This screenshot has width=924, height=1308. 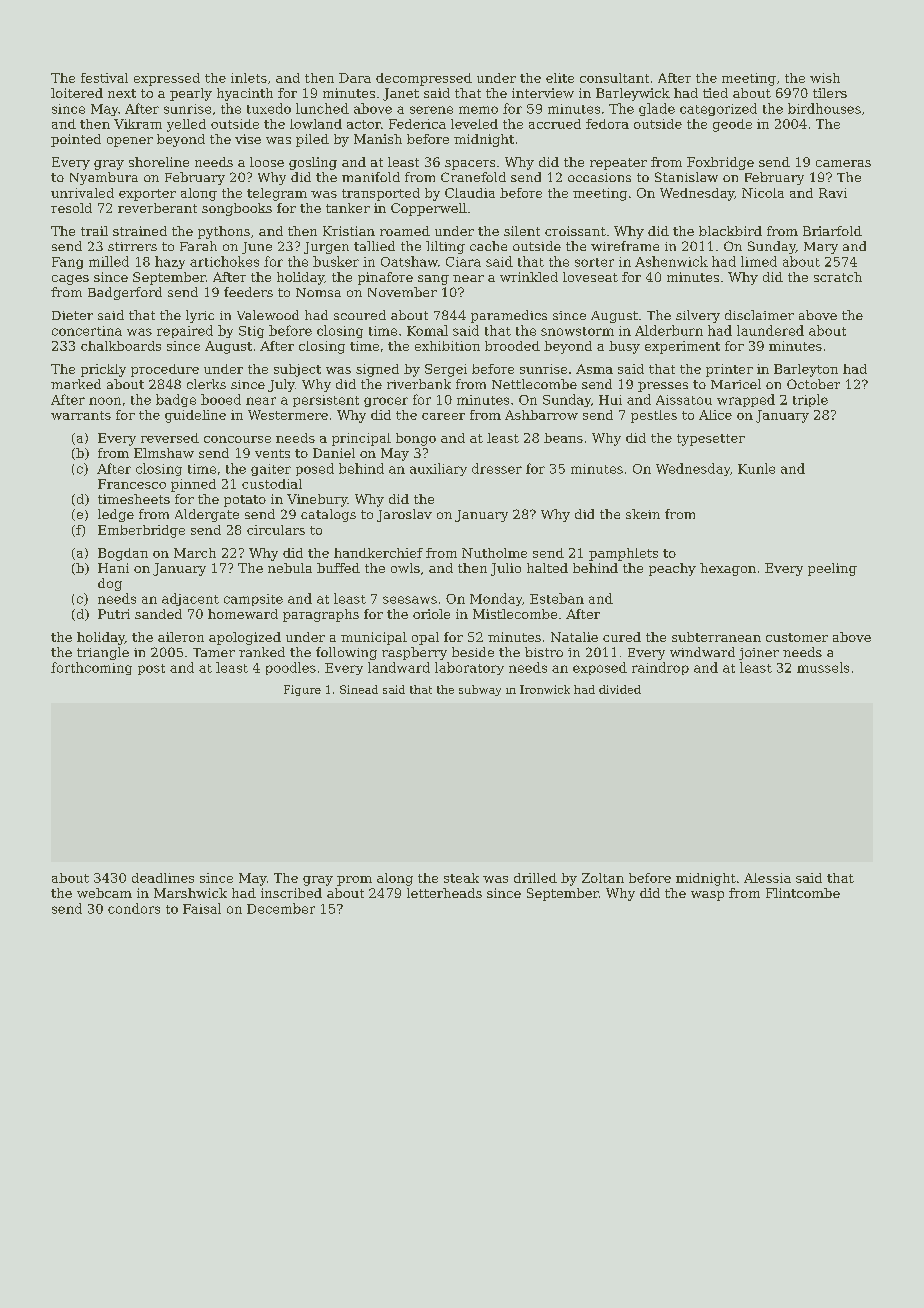 What do you see at coordinates (200, 316) in the screenshot?
I see `lyric` at bounding box center [200, 316].
